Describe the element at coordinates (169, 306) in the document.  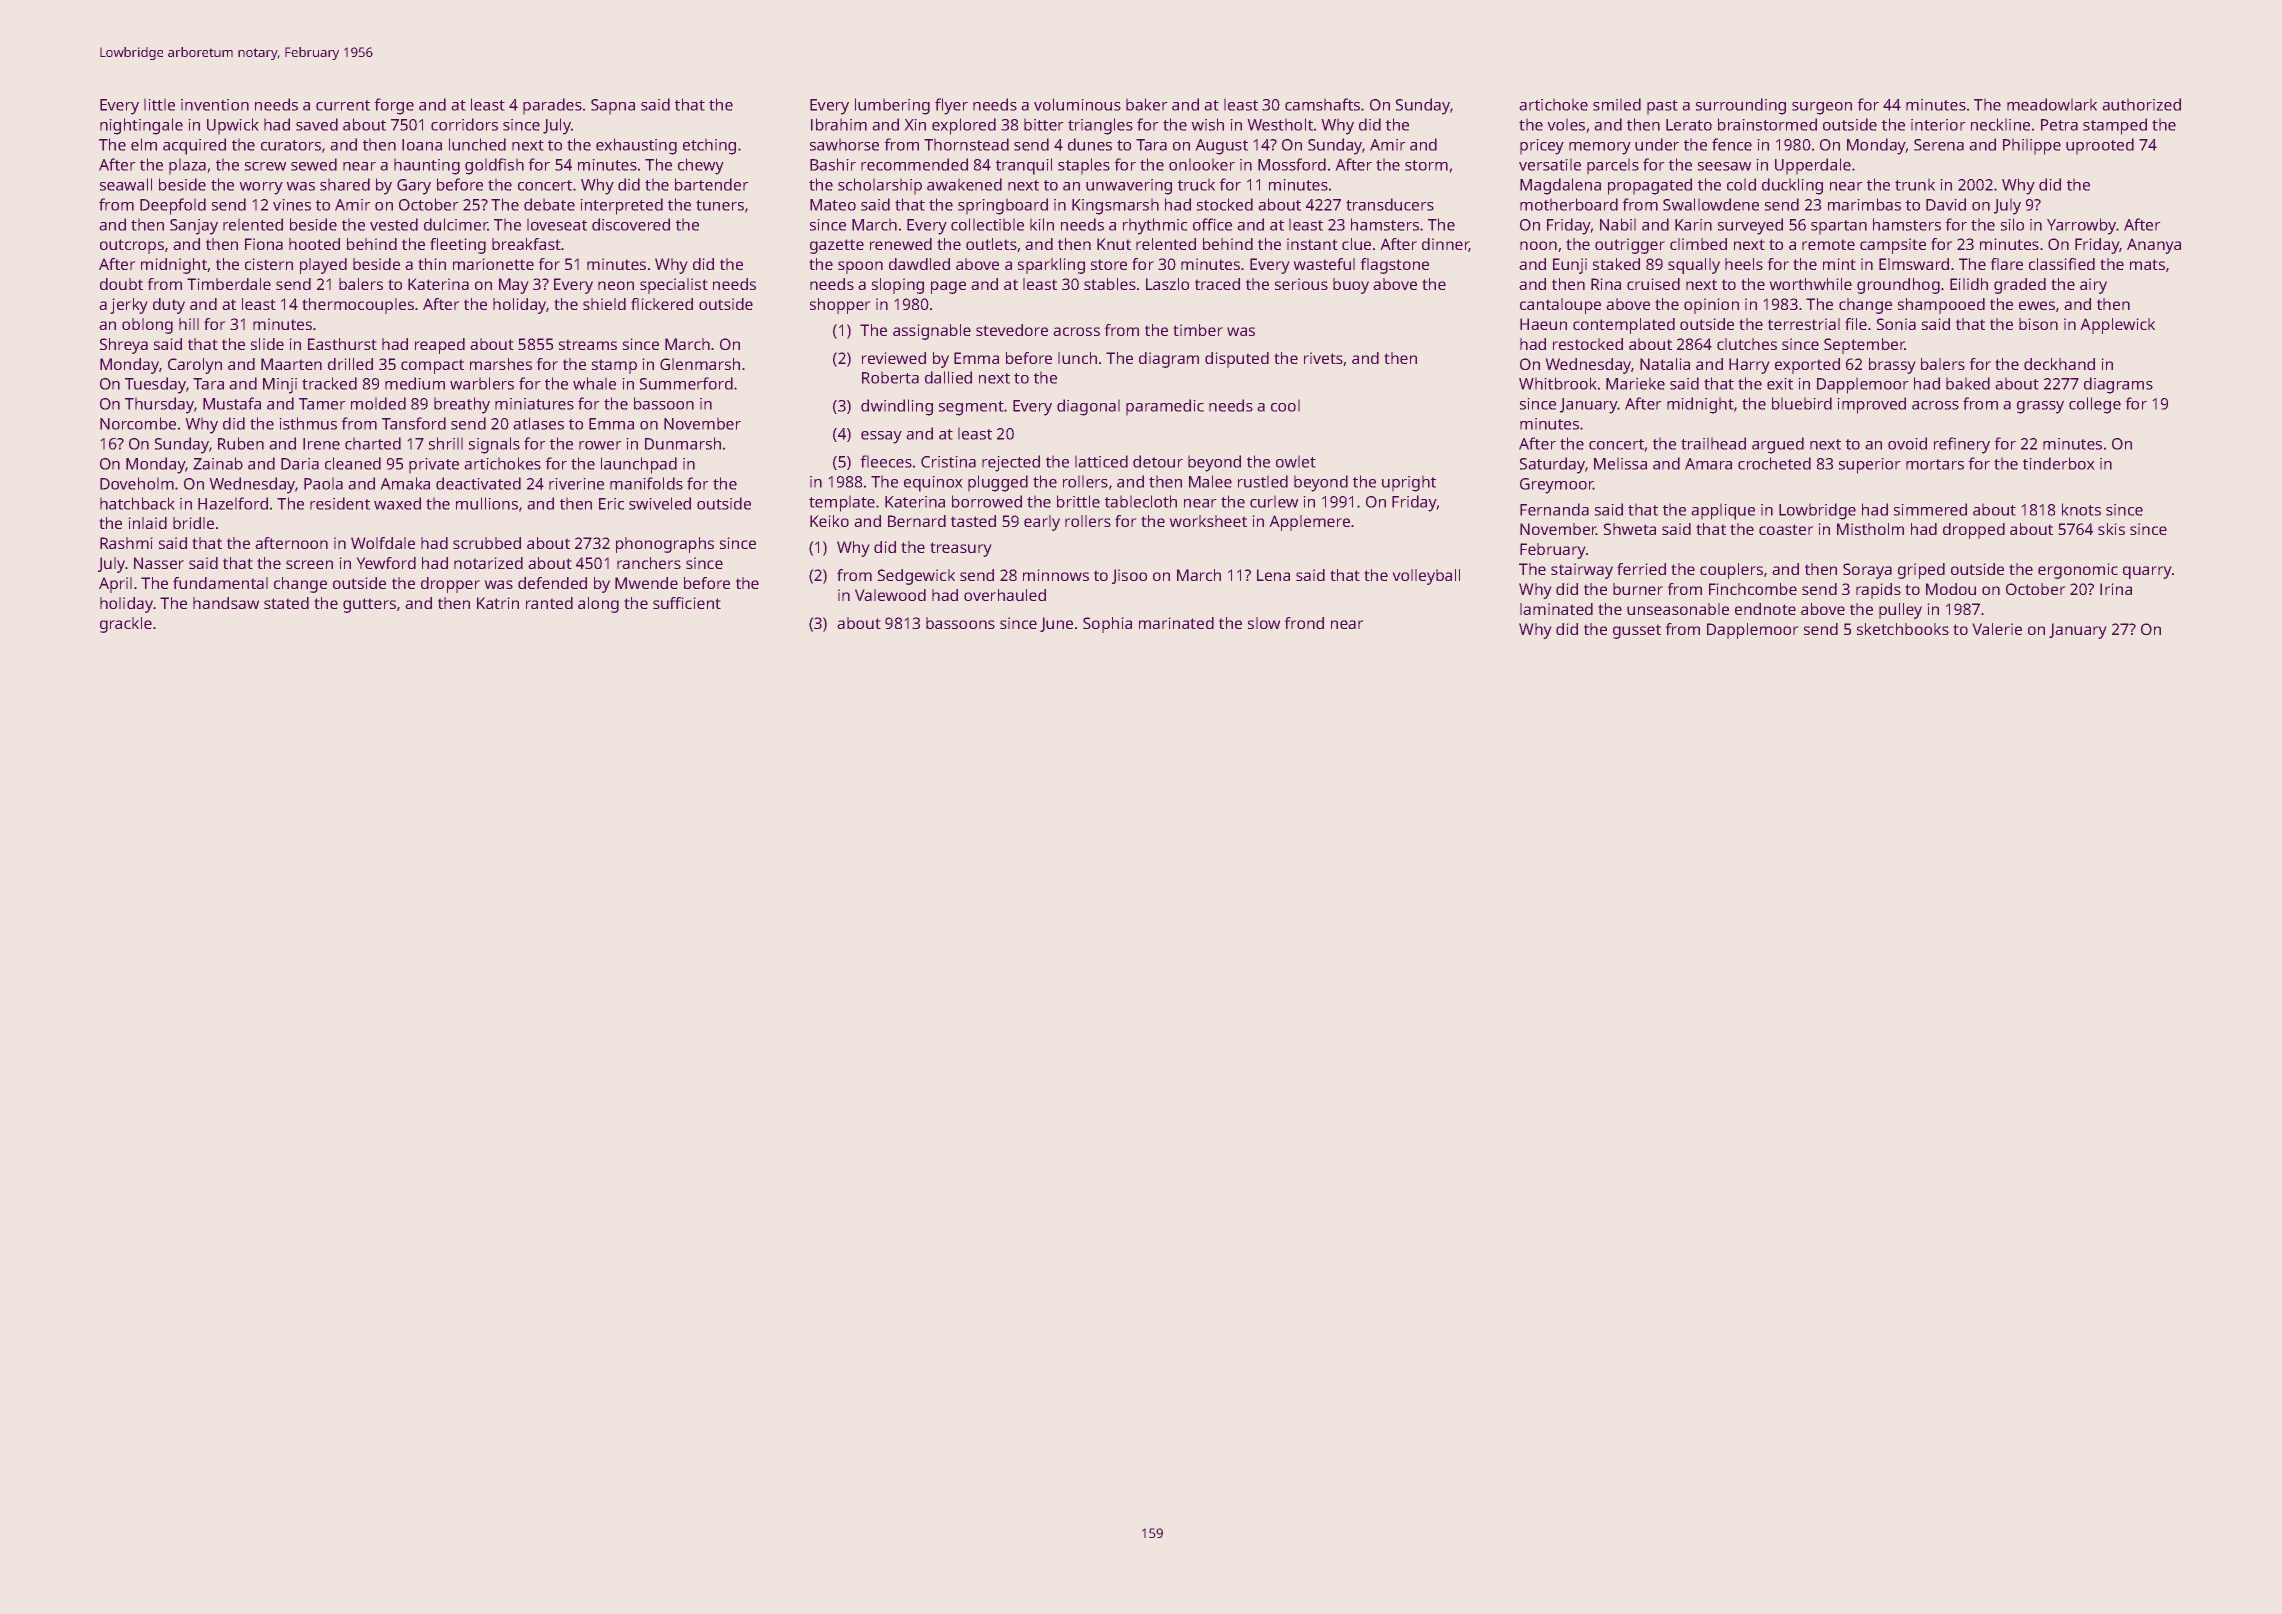
I see `duty` at that location.
